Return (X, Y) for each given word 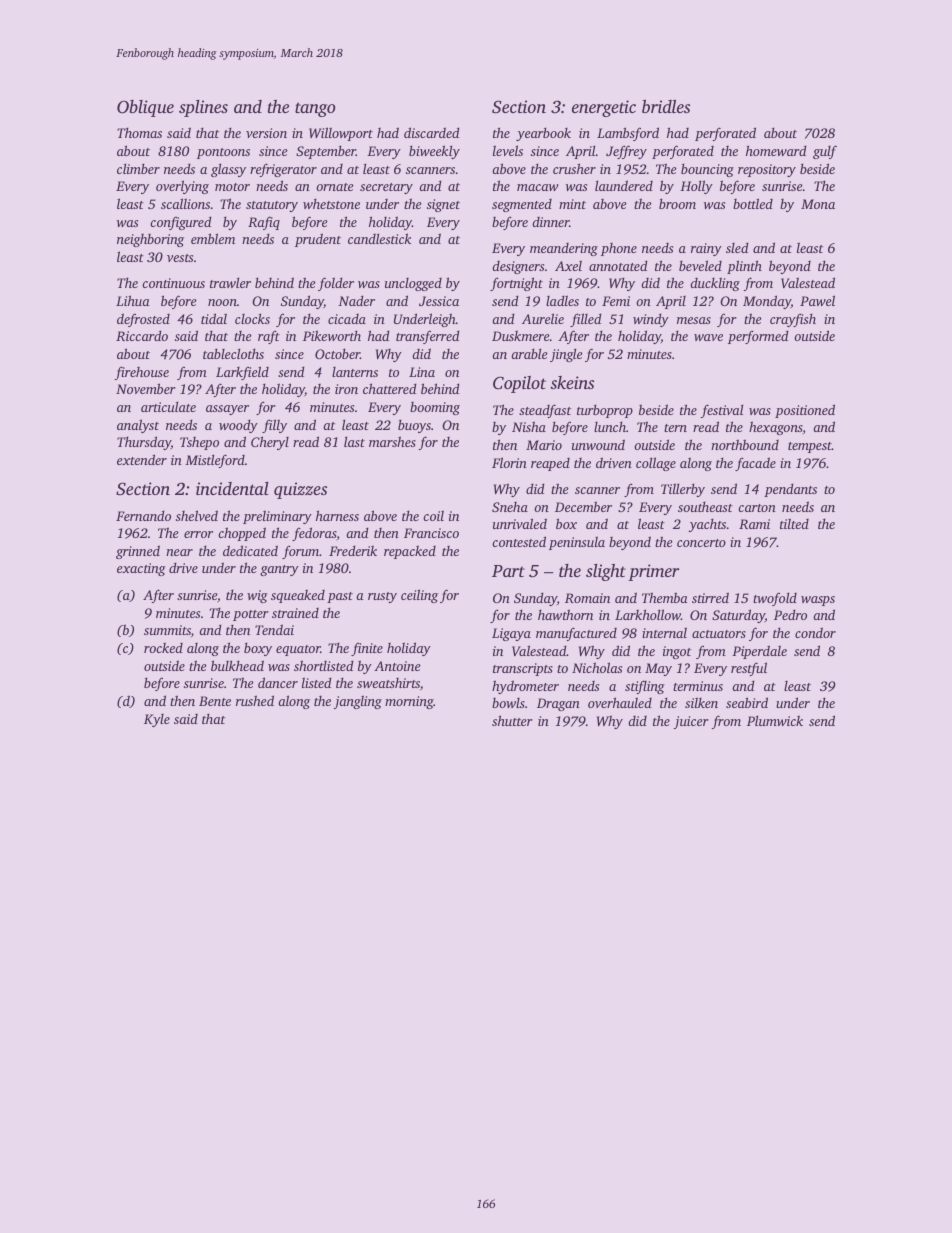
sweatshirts (388, 683)
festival (722, 411)
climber (138, 168)
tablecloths (233, 353)
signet (443, 205)
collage (656, 464)
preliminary (277, 517)
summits (167, 630)
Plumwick (775, 720)
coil (433, 515)
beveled (700, 265)
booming (435, 408)
